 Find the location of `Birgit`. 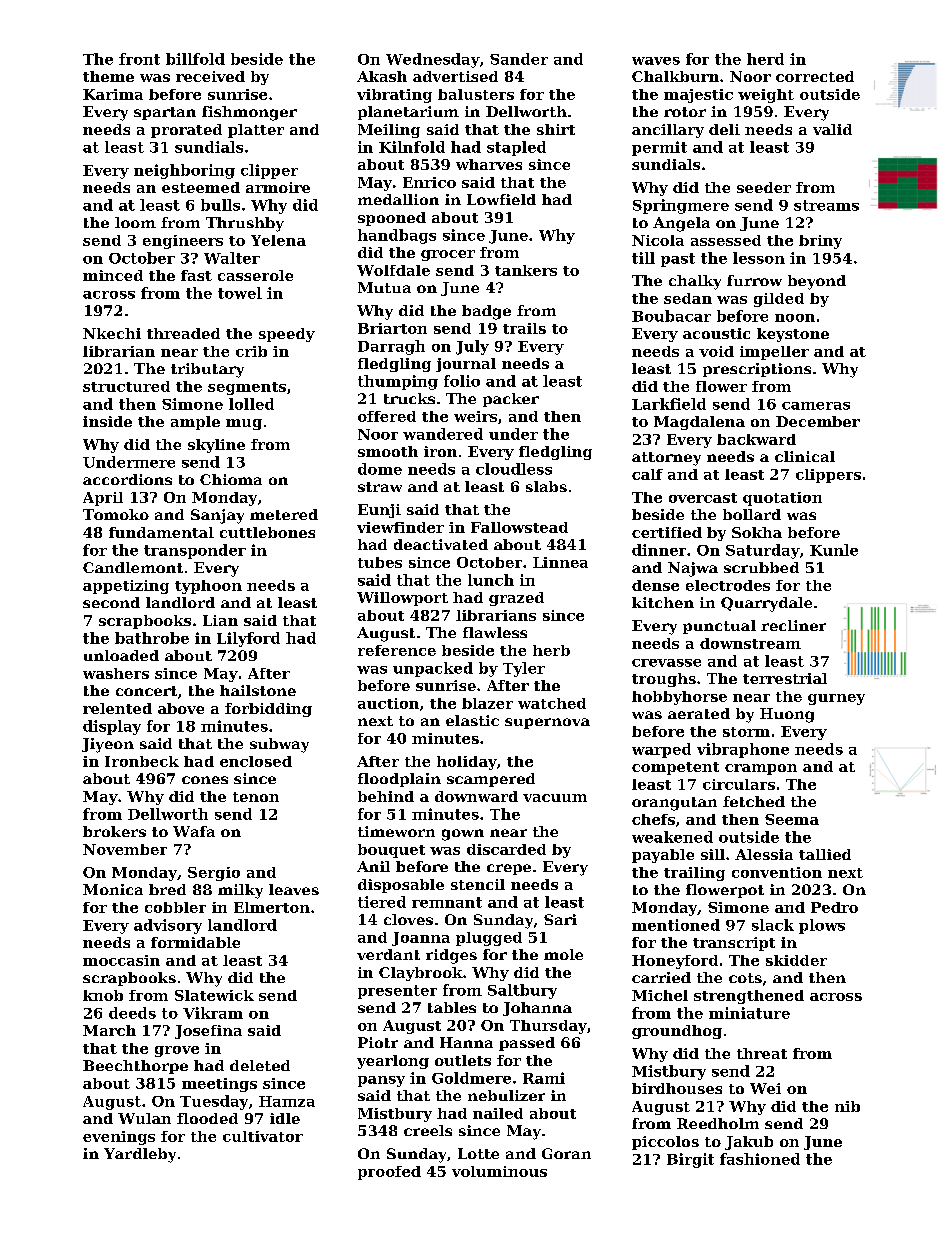

Birgit is located at coordinates (690, 1160).
